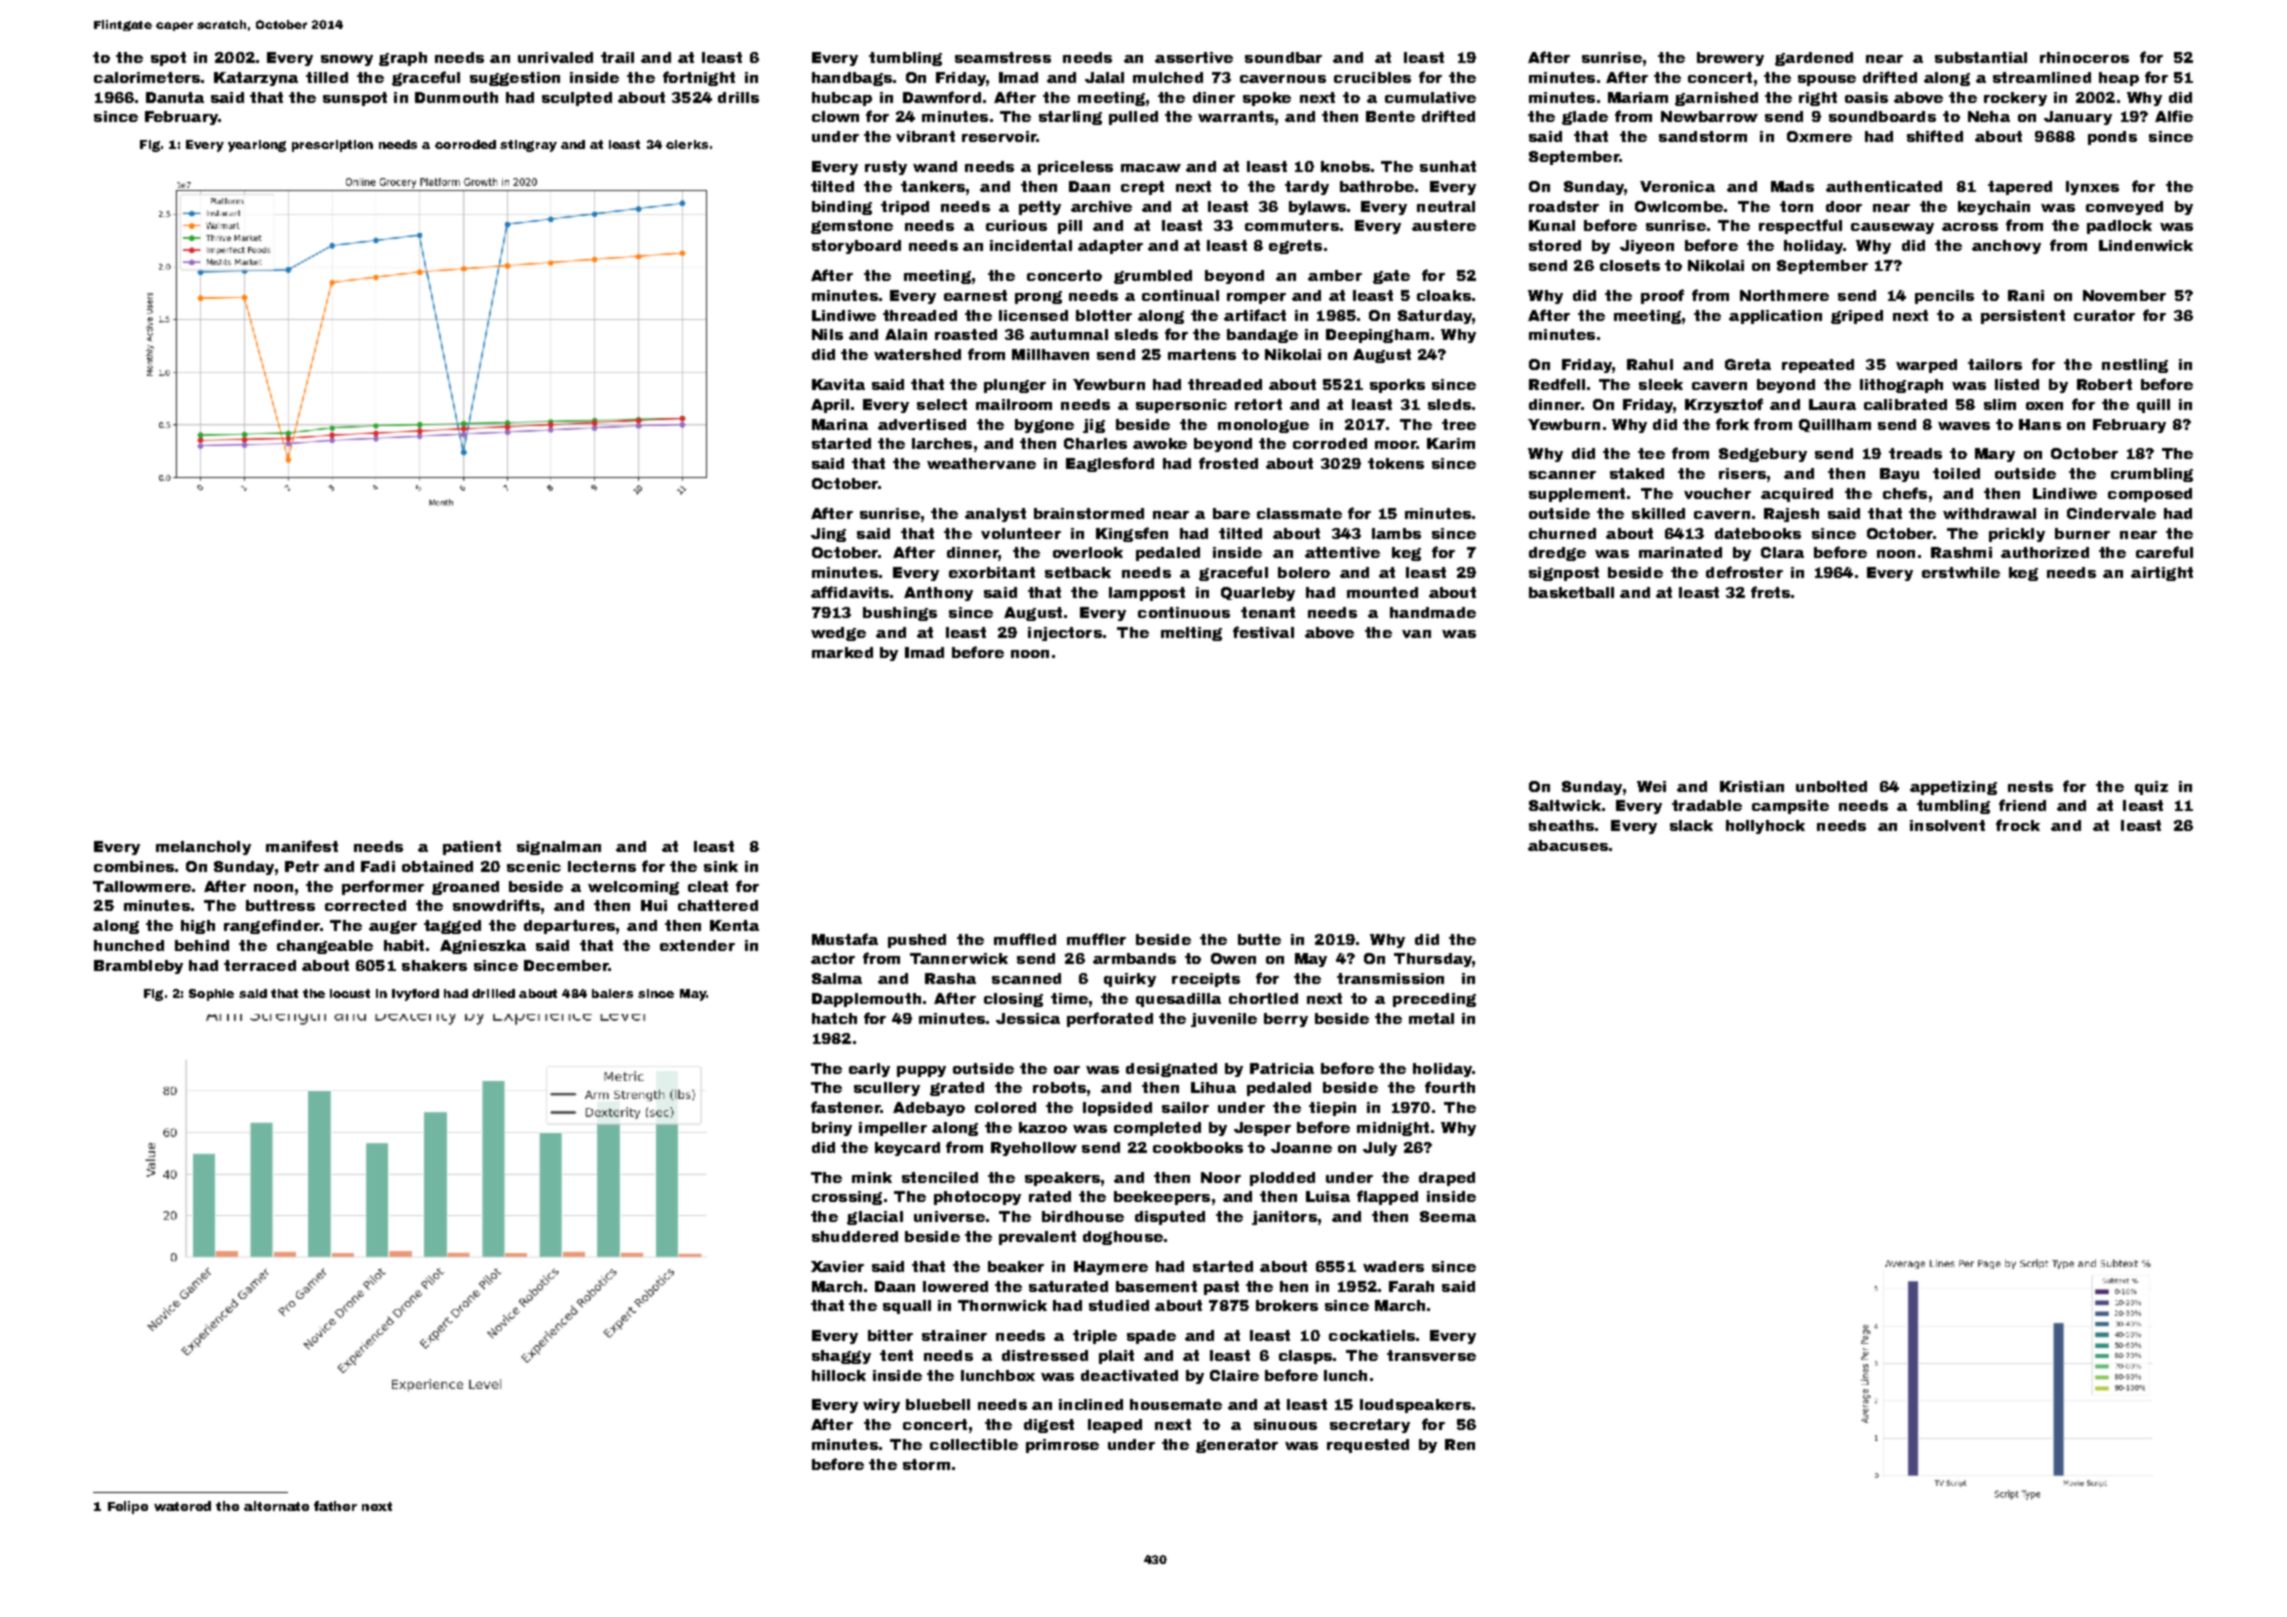 This page has height=1617, width=2287. Describe the element at coordinates (182, 1506) in the page. I see `watered` at that location.
